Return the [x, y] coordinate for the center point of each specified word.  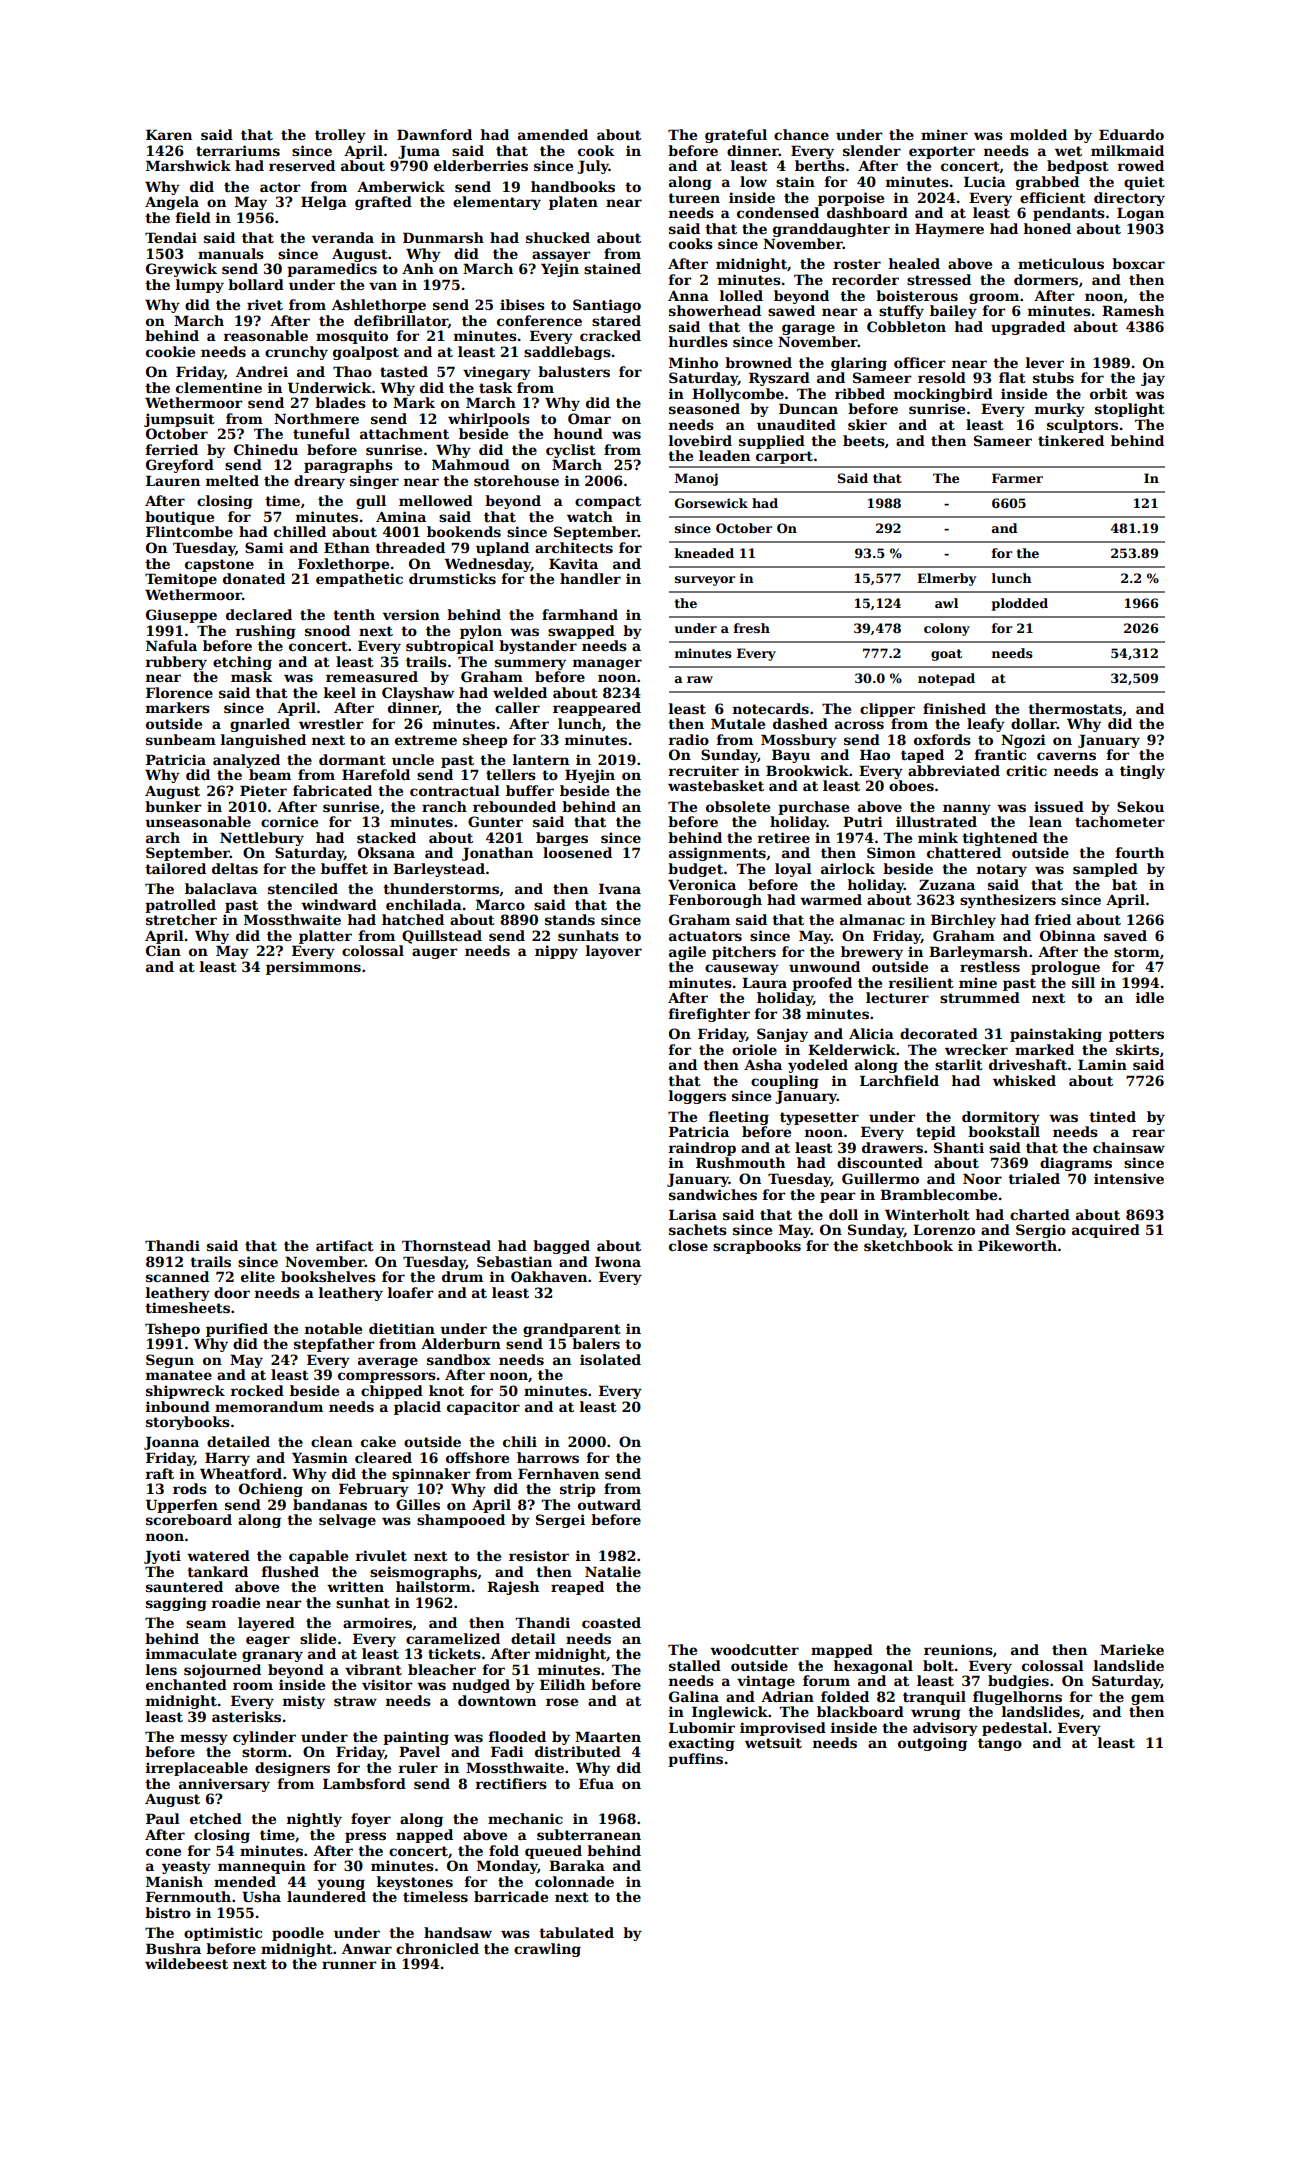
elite [258, 1276]
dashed [800, 723]
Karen [169, 134]
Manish [174, 1881]
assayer [561, 256]
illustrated [936, 821]
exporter [942, 152]
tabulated [576, 1932]
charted [1040, 1214]
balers [596, 1343]
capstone [219, 565]
